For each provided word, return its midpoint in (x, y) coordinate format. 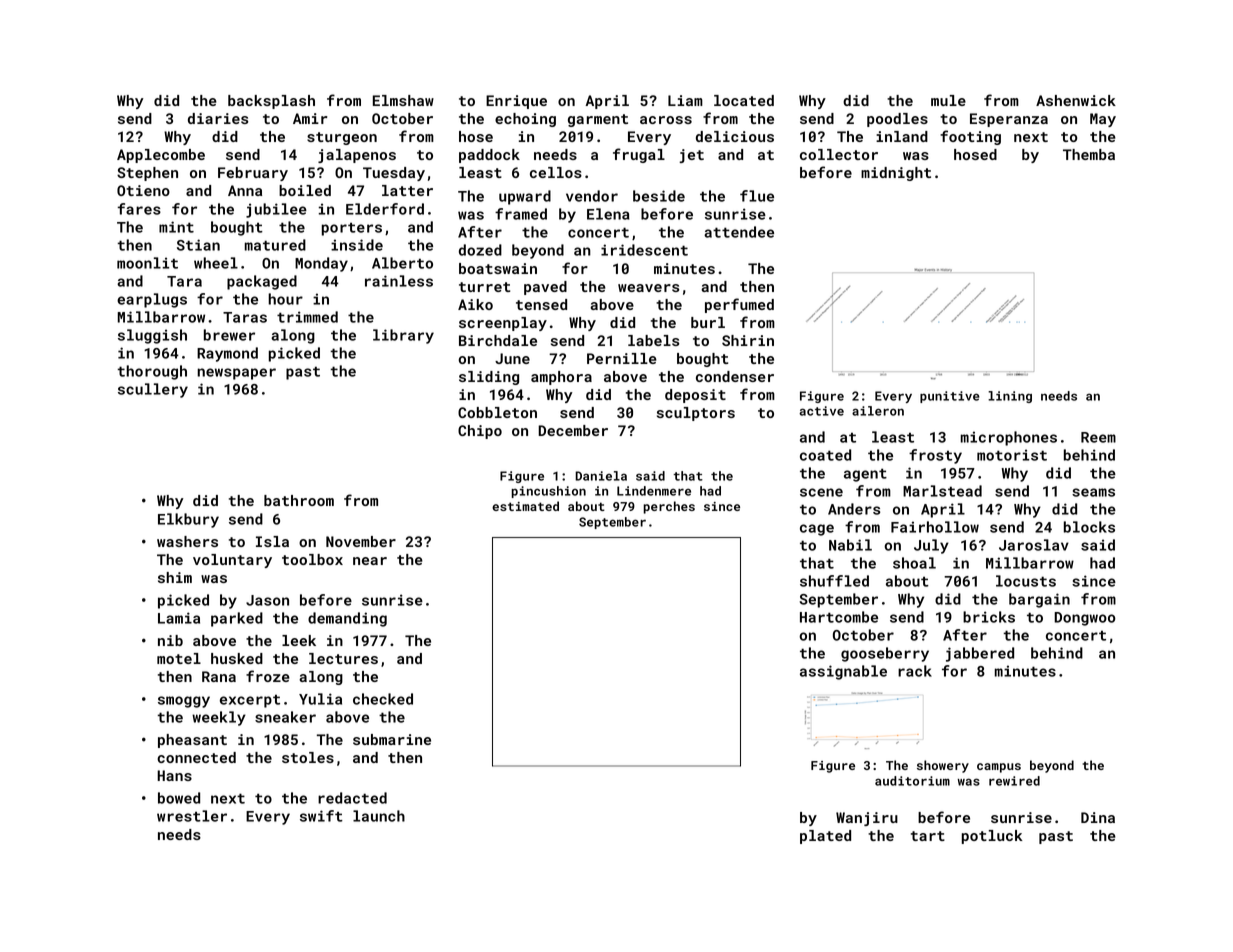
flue (757, 196)
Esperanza (1009, 120)
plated (825, 837)
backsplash (271, 102)
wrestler (192, 816)
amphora (561, 378)
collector (839, 154)
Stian (198, 245)
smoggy (184, 702)
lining (1010, 397)
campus (999, 768)
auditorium (912, 781)
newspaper (236, 374)
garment (598, 120)
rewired (1014, 781)
